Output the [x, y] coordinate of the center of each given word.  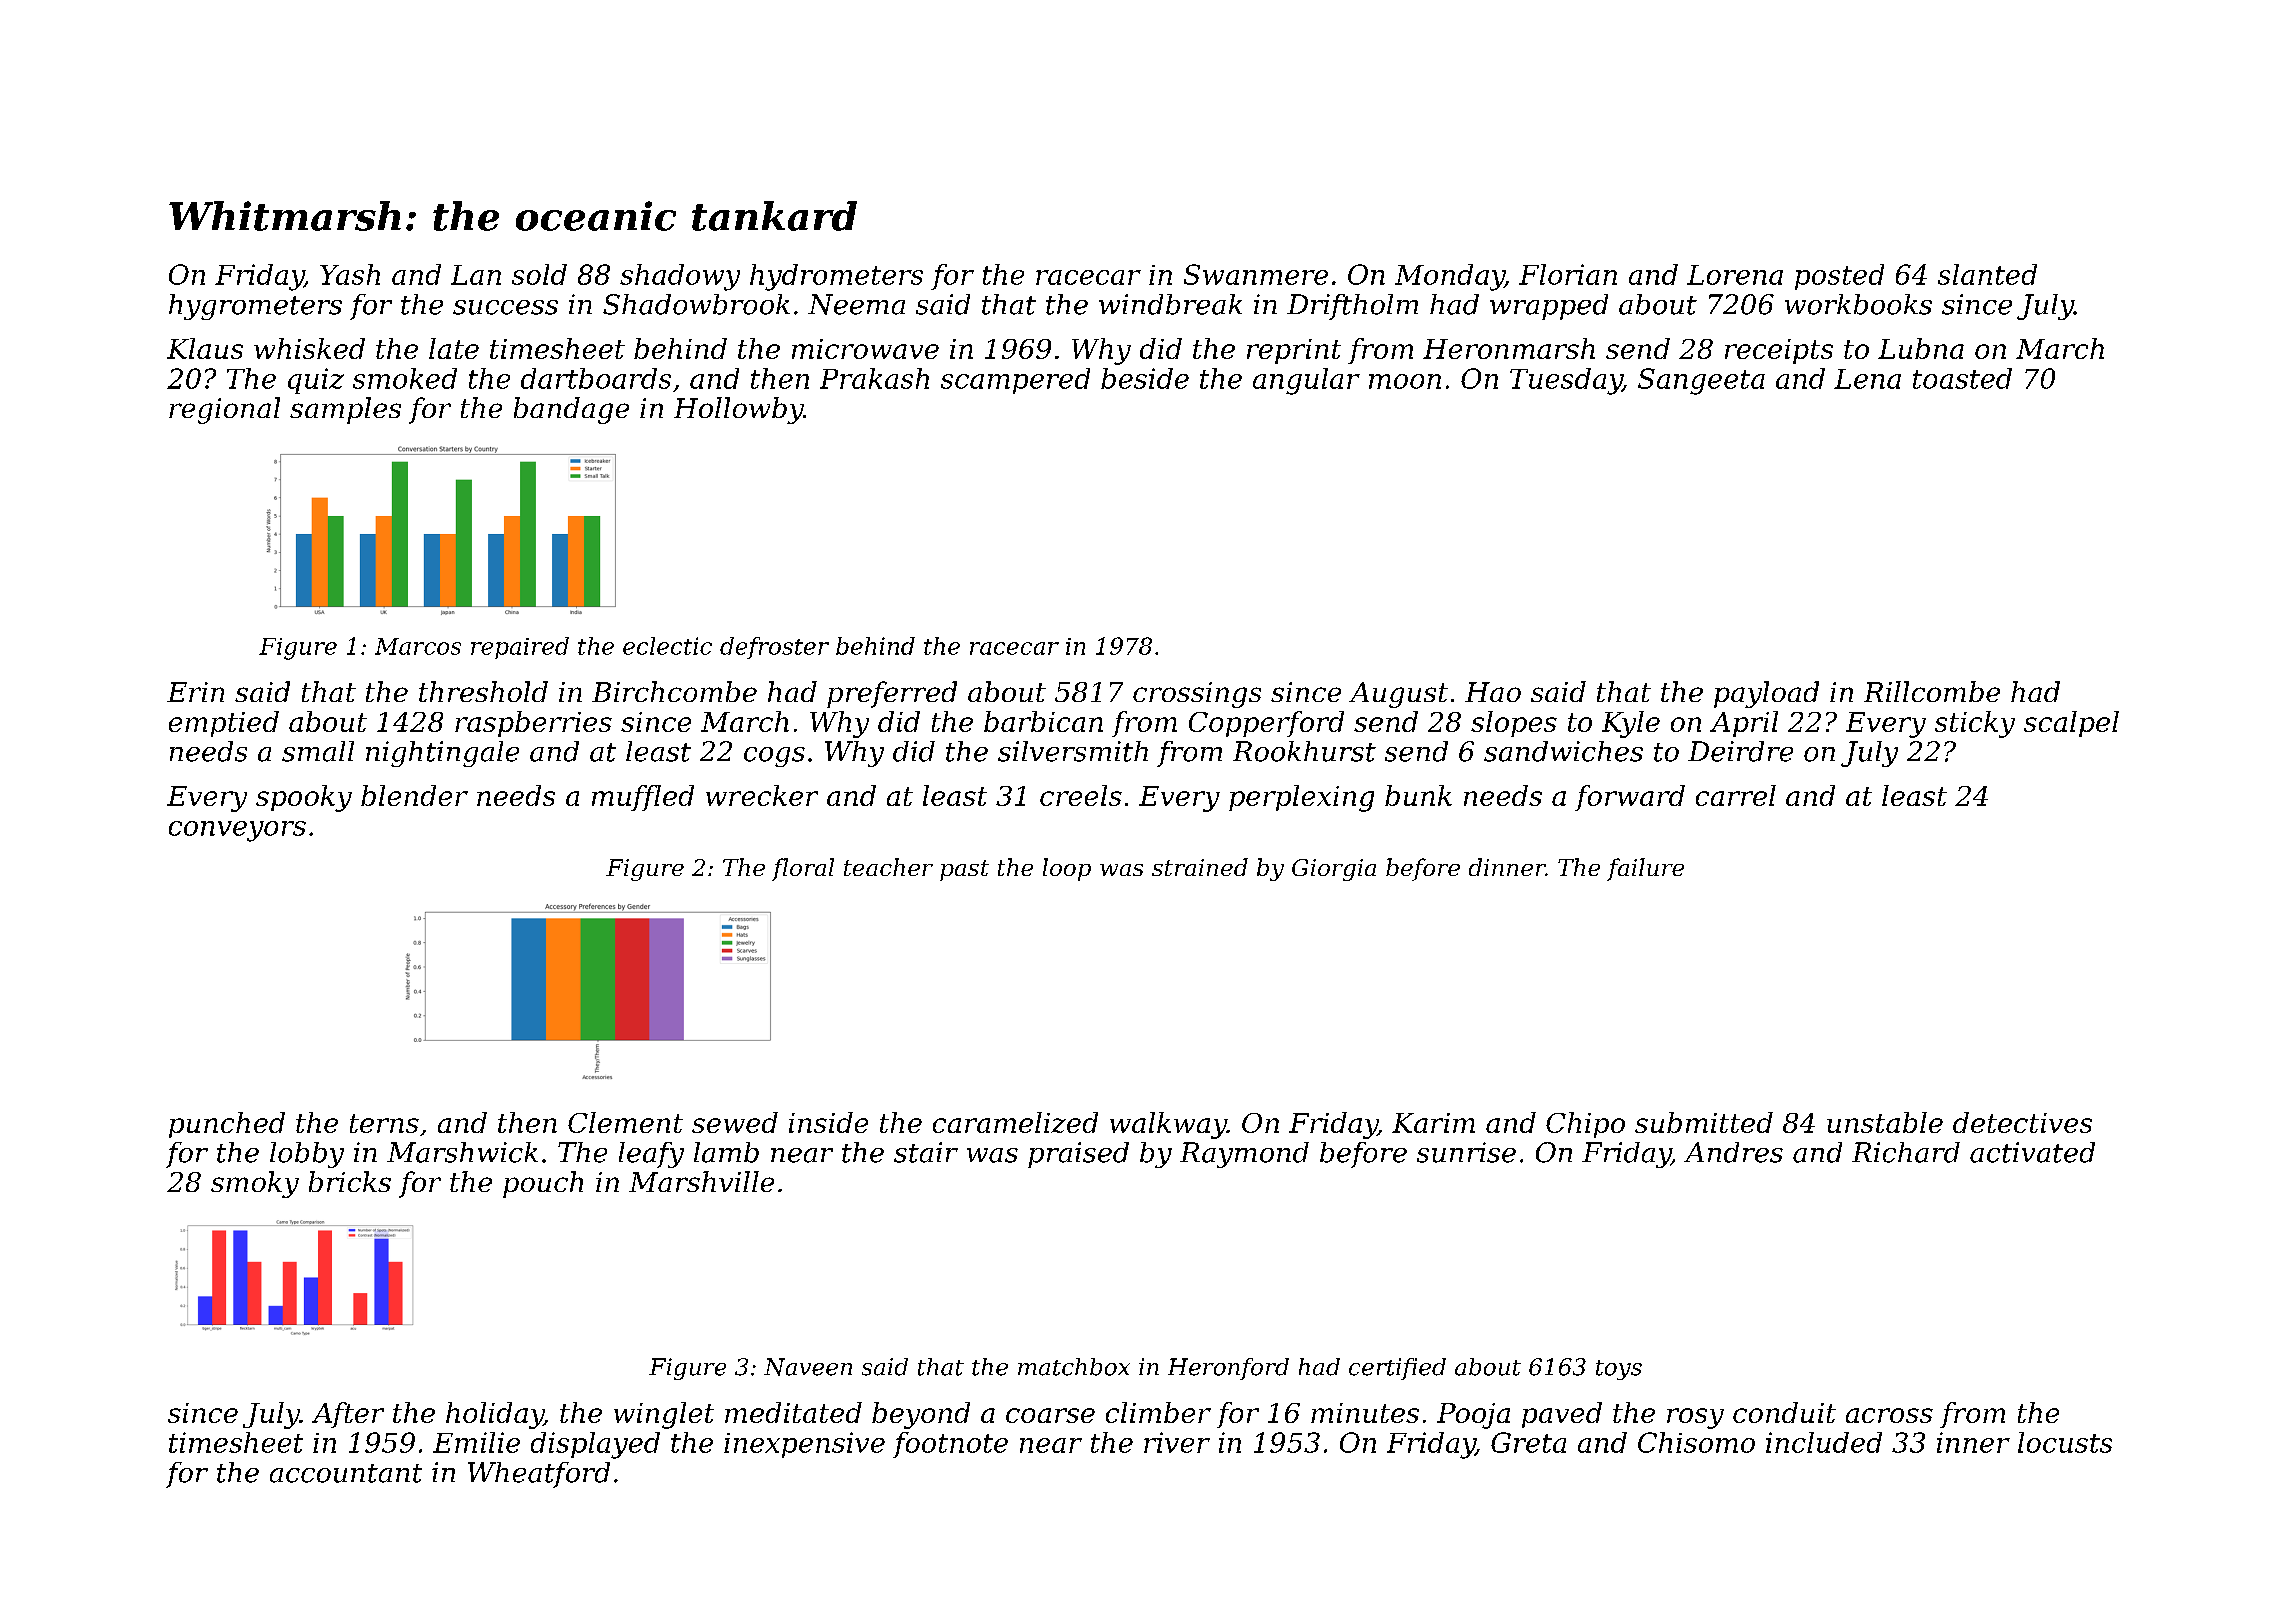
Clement [625, 1122]
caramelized [1015, 1122]
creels [1081, 795]
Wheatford [539, 1475]
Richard [1906, 1152]
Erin [195, 692]
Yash [350, 274]
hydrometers [836, 277]
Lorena [1735, 275]
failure [1645, 869]
